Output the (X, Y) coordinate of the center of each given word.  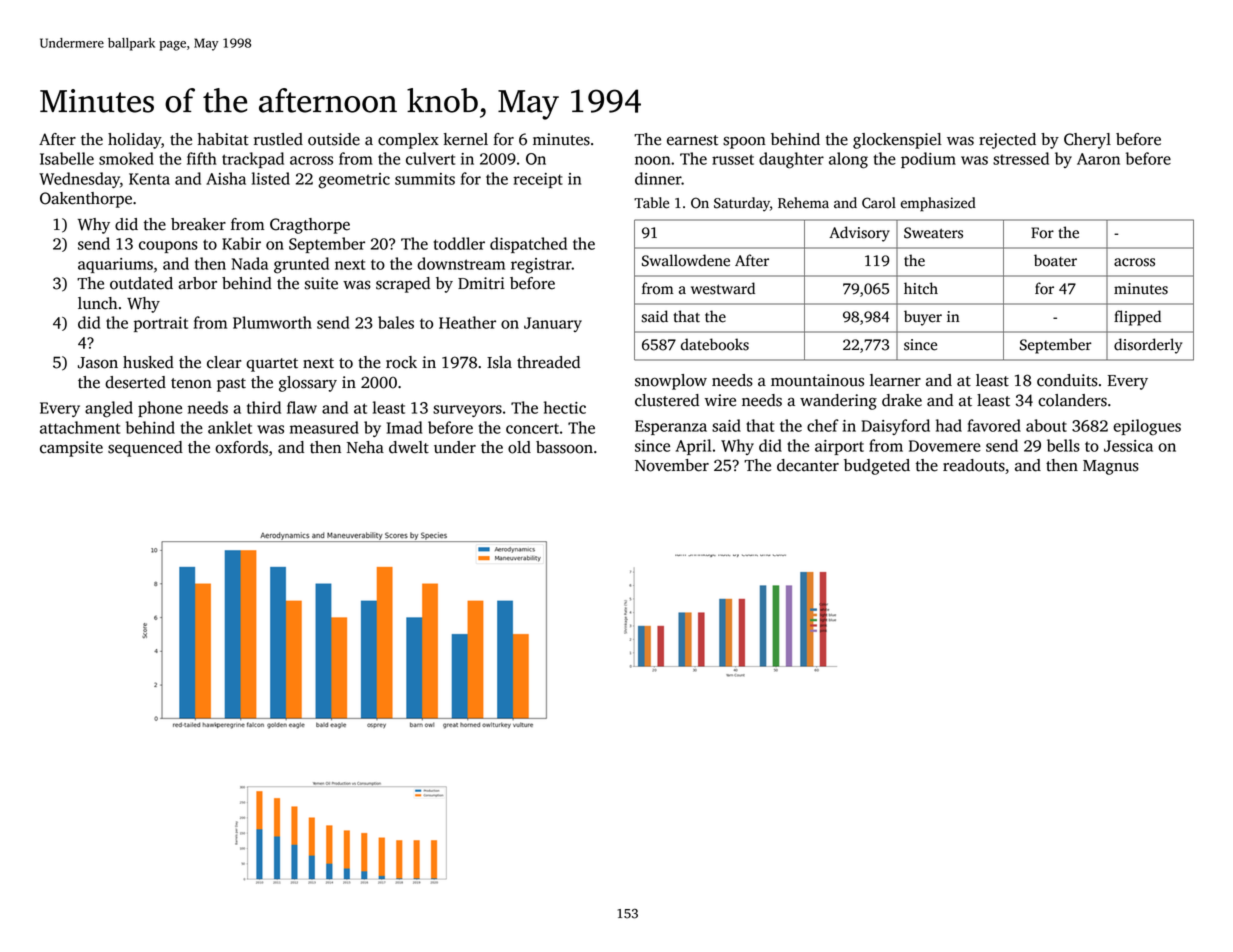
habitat (223, 139)
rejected (1007, 141)
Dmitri (481, 283)
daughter (791, 160)
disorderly (1148, 346)
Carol (879, 203)
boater (1055, 260)
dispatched (528, 245)
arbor (197, 283)
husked (148, 362)
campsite (71, 449)
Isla (499, 362)
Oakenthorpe (86, 200)
